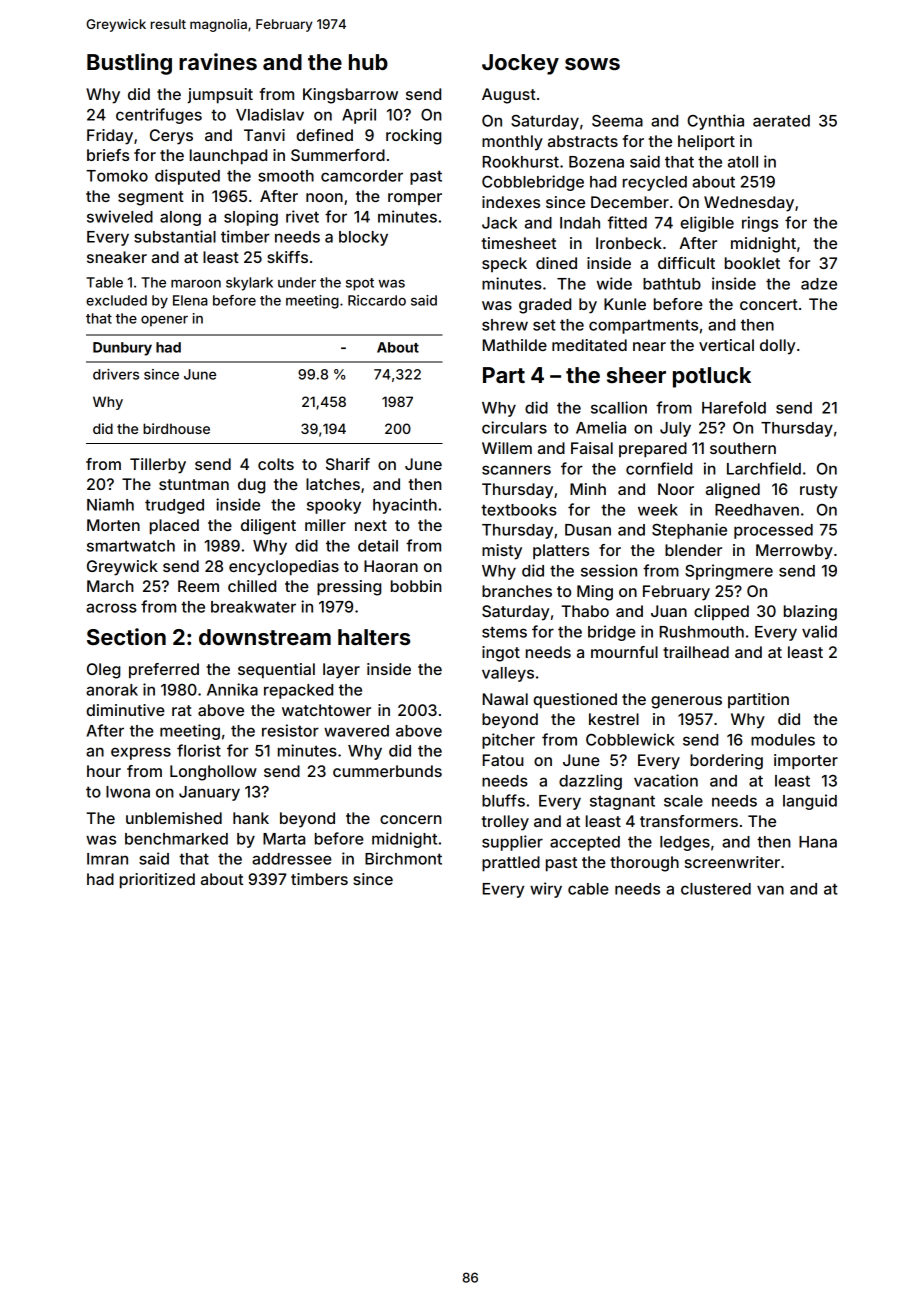 Image resolution: width=924 pixels, height=1308 pixels. What do you see at coordinates (520, 64) in the screenshot?
I see `Jockey` at bounding box center [520, 64].
